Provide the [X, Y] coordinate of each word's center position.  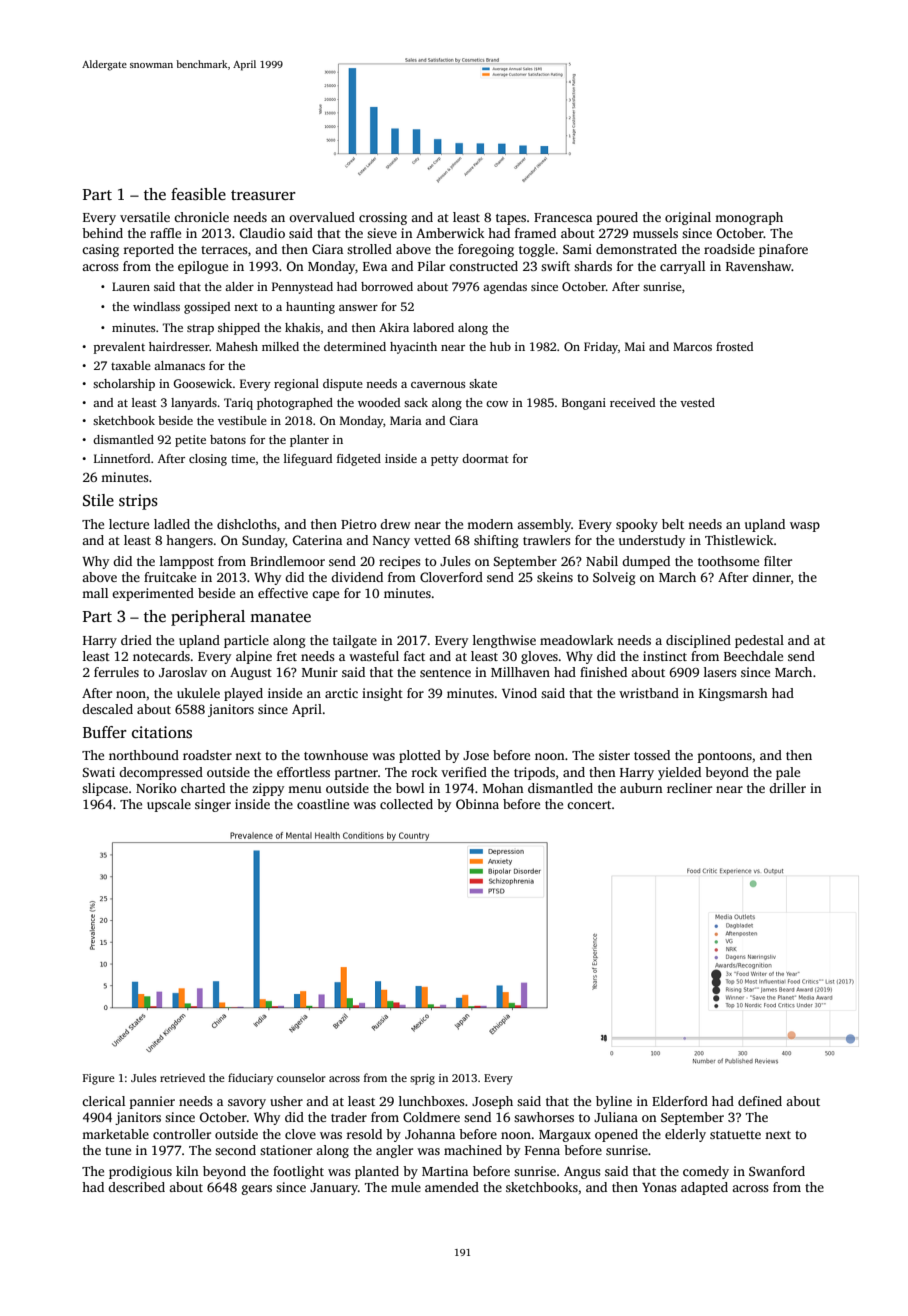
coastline [323, 804]
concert [589, 805]
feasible [198, 194]
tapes [511, 219]
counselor [301, 1077]
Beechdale [753, 656]
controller [182, 1134]
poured [617, 218]
